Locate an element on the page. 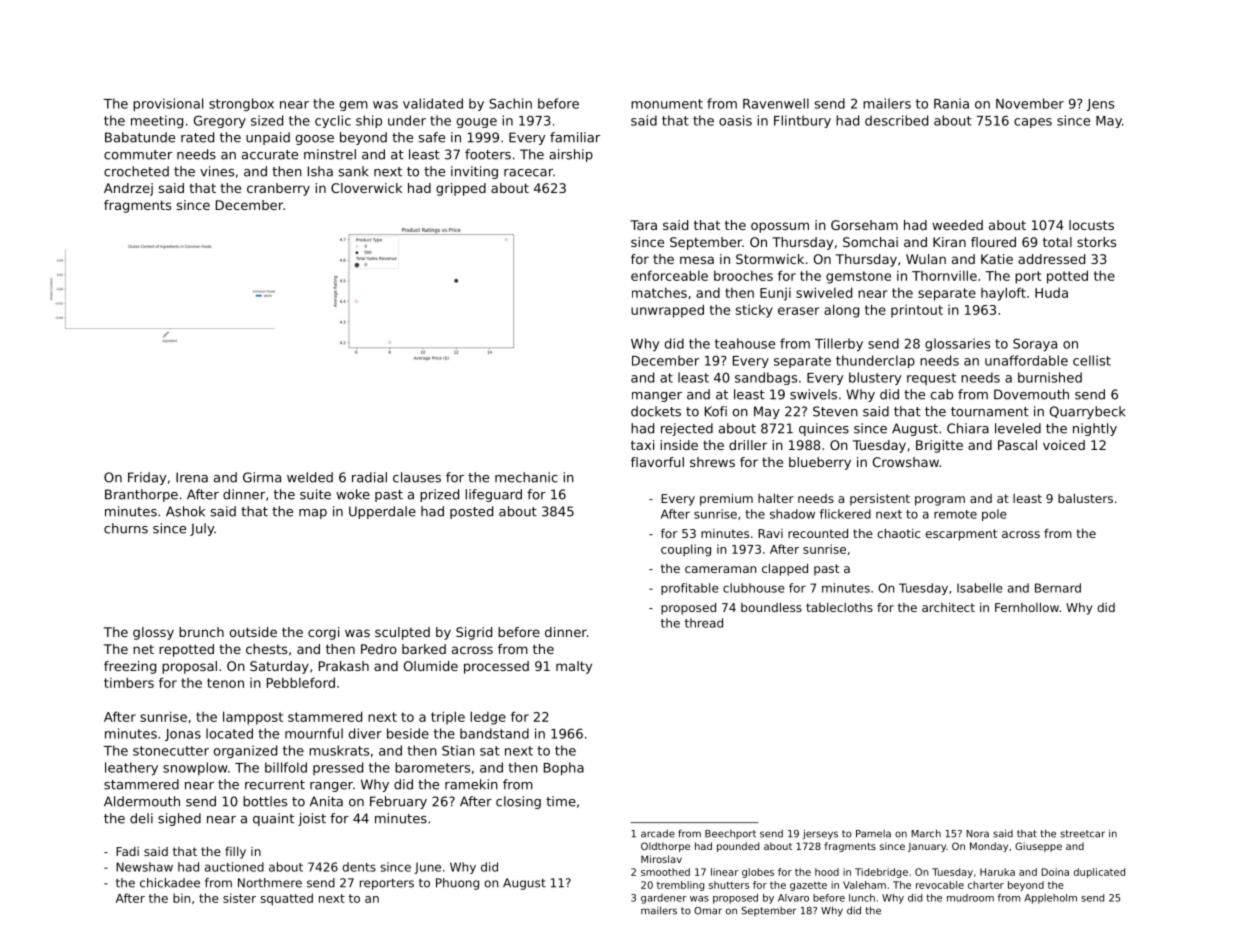  burnished is located at coordinates (1050, 377).
